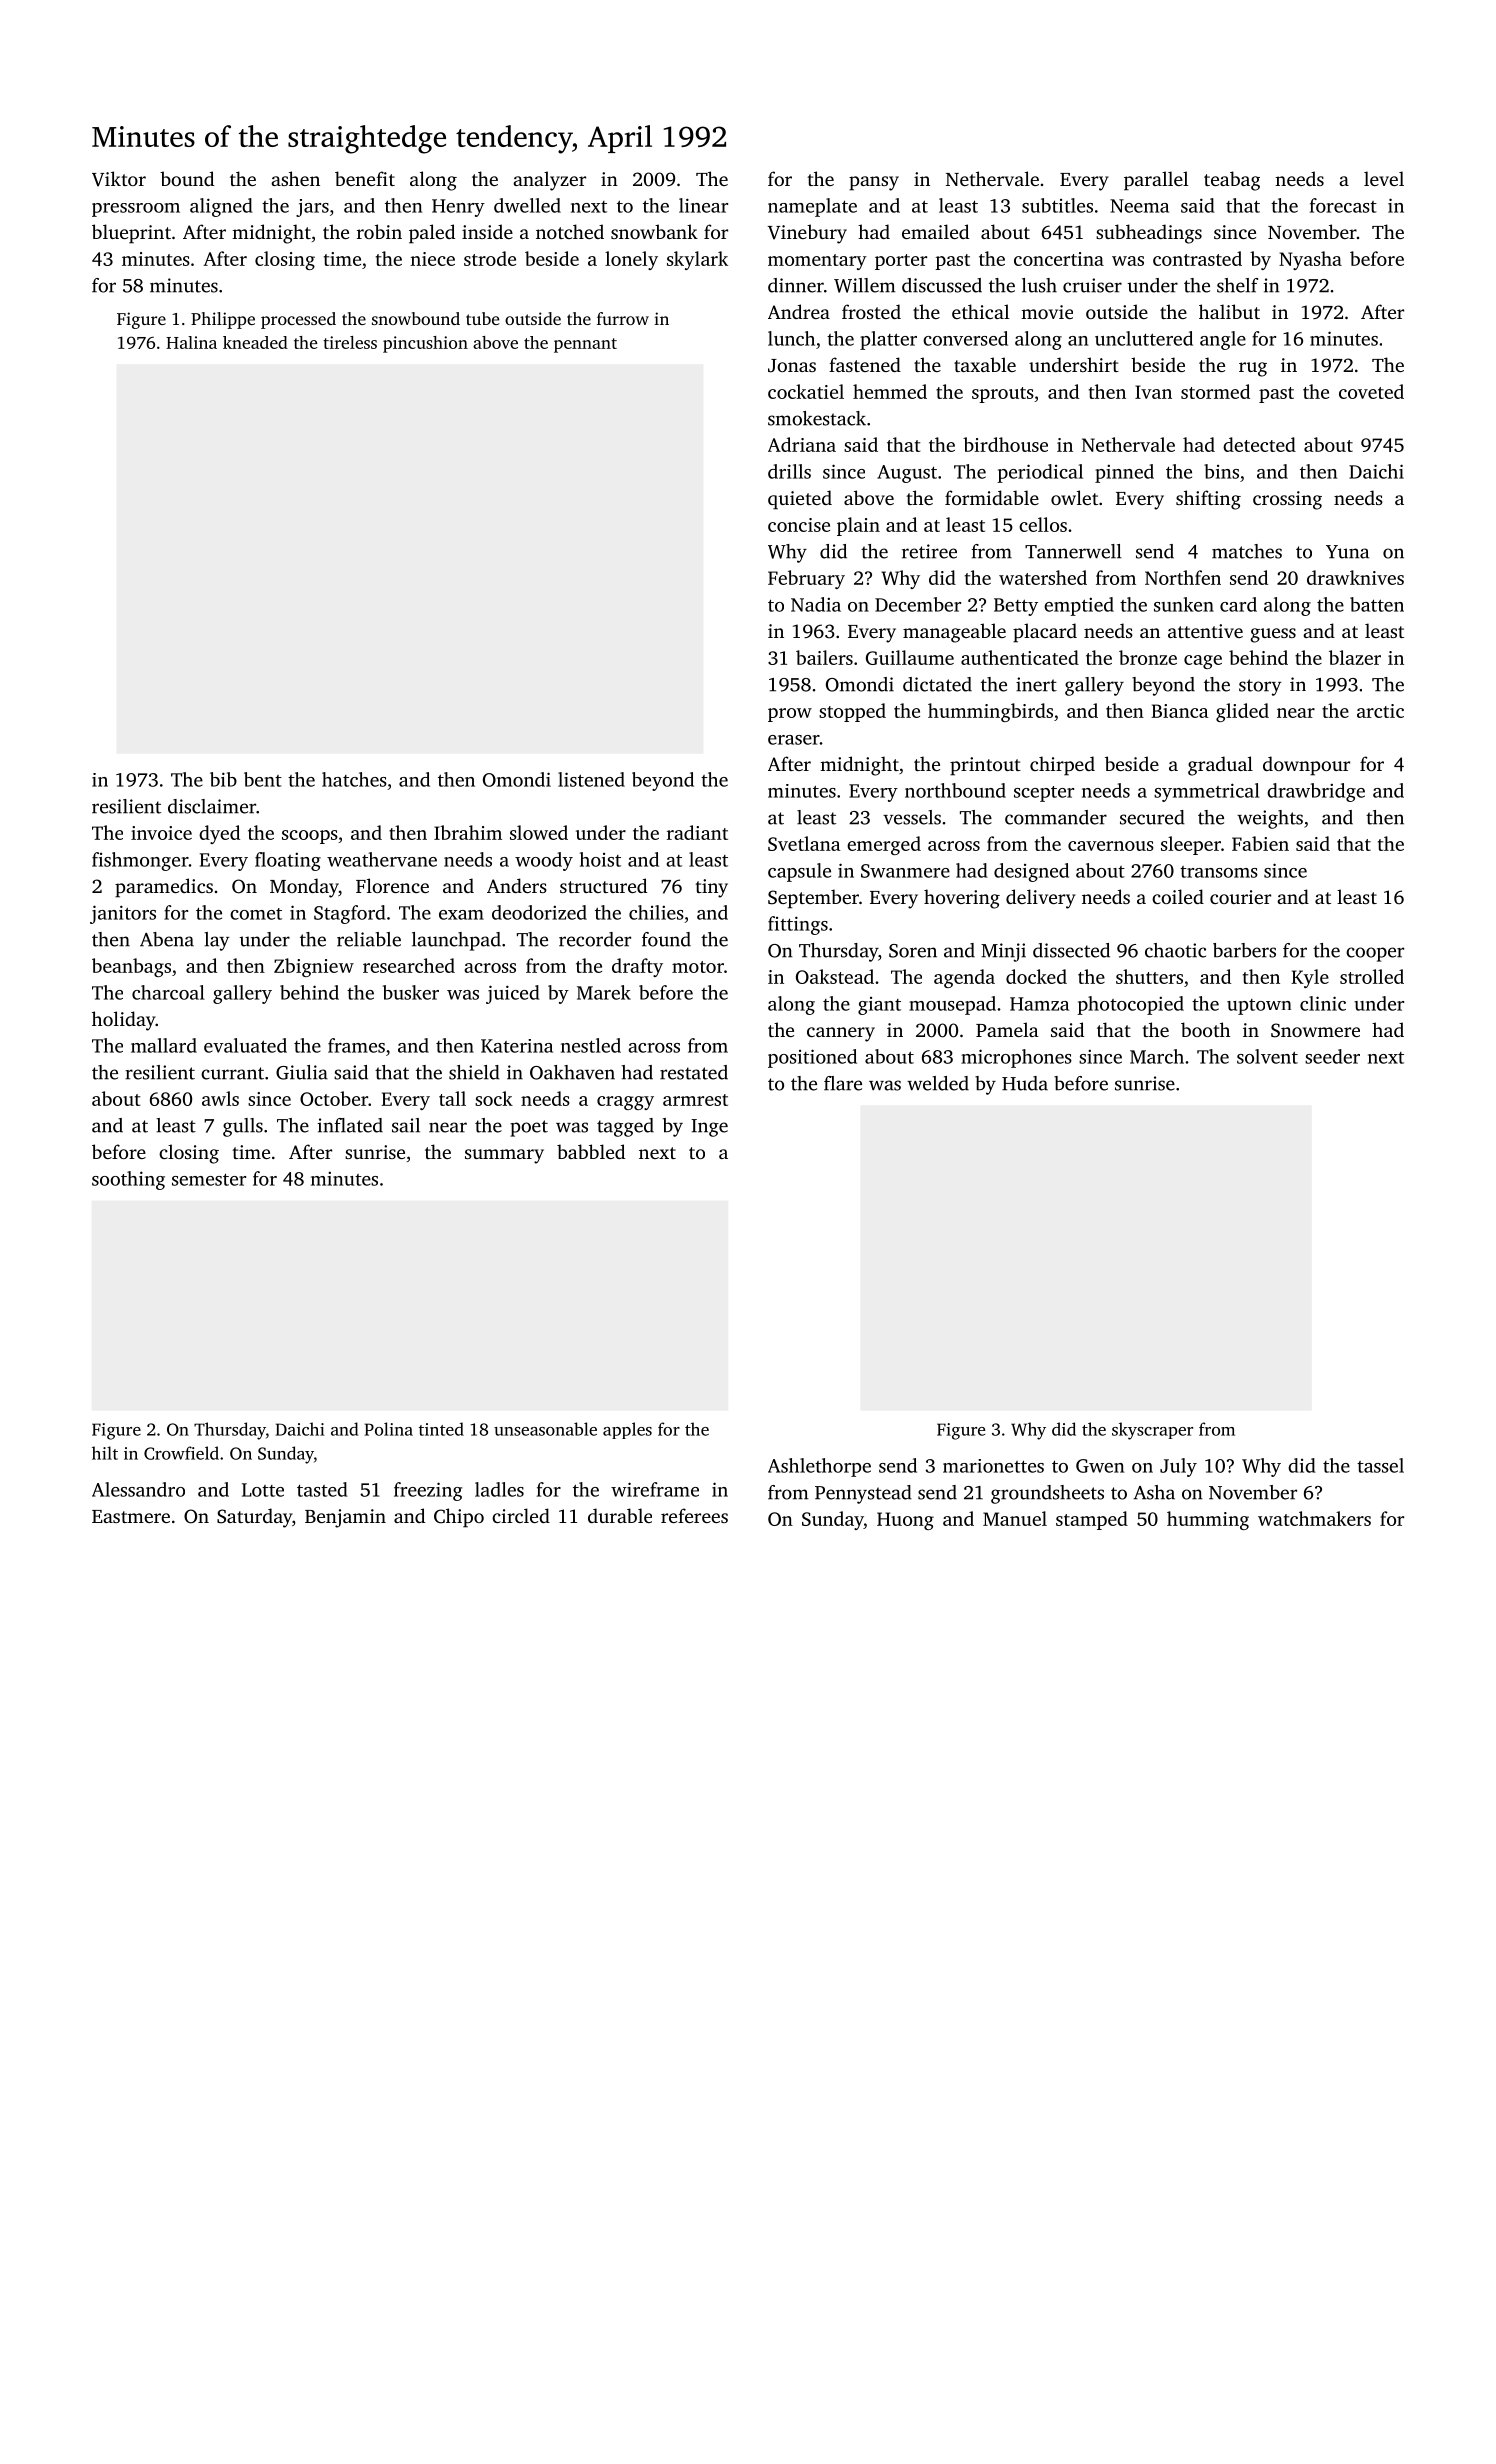  I want to click on referees, so click(694, 1515).
